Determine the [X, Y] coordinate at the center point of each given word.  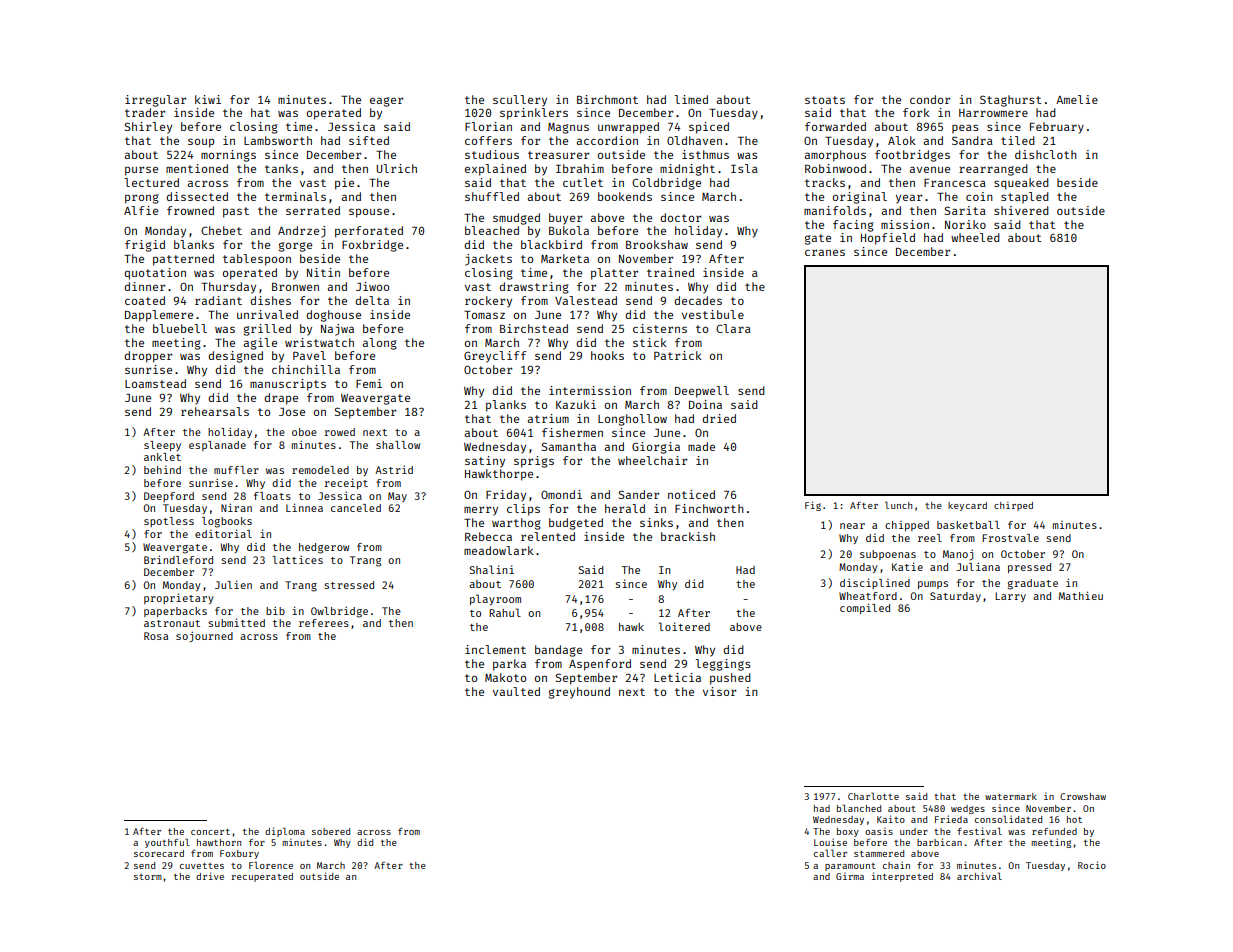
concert [210, 832]
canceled [356, 508]
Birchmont [607, 99]
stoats [825, 100]
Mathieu [1081, 595]
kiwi [208, 99]
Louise [830, 842]
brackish [688, 536]
